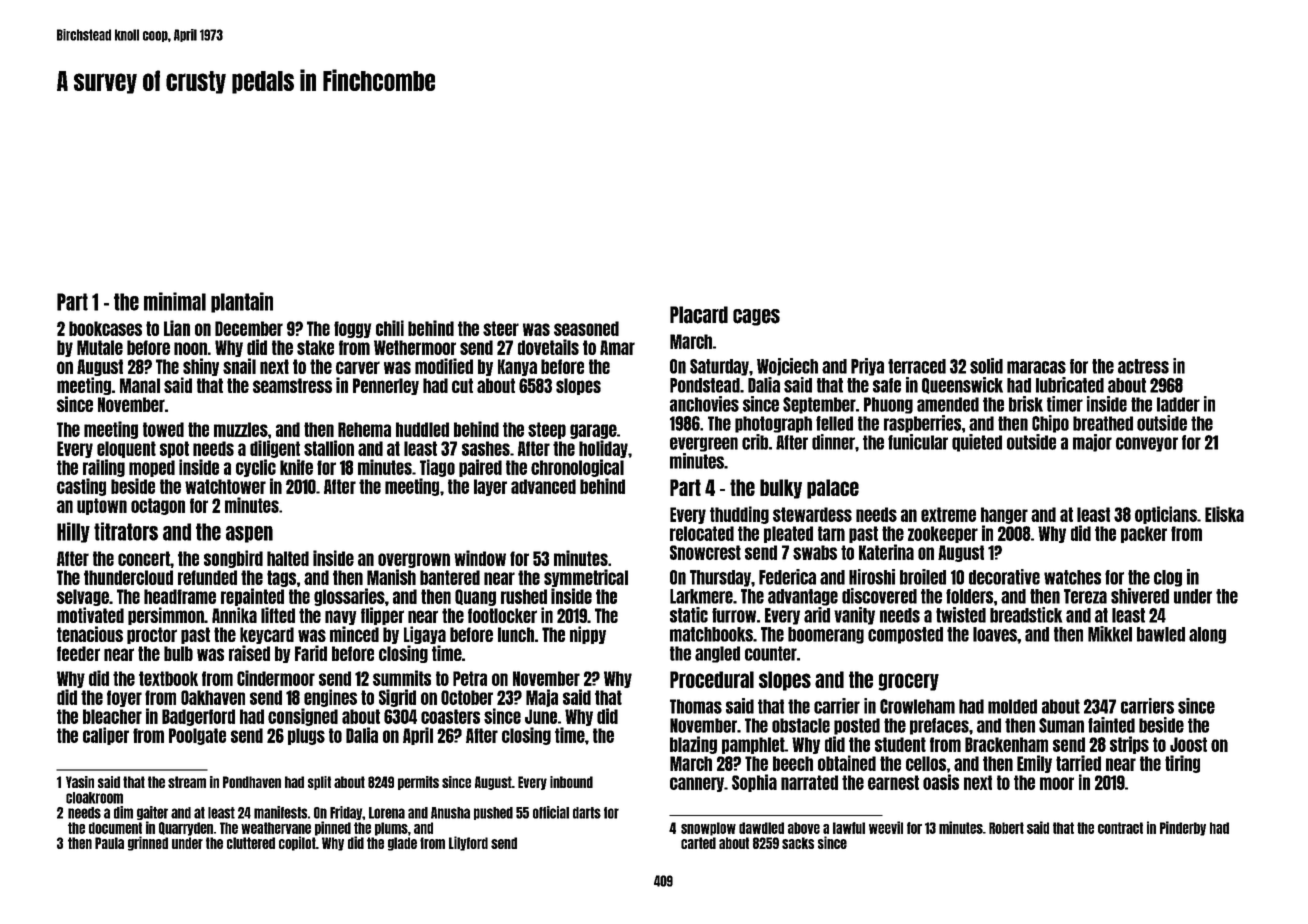  I want to click on Eliska, so click(1224, 514).
